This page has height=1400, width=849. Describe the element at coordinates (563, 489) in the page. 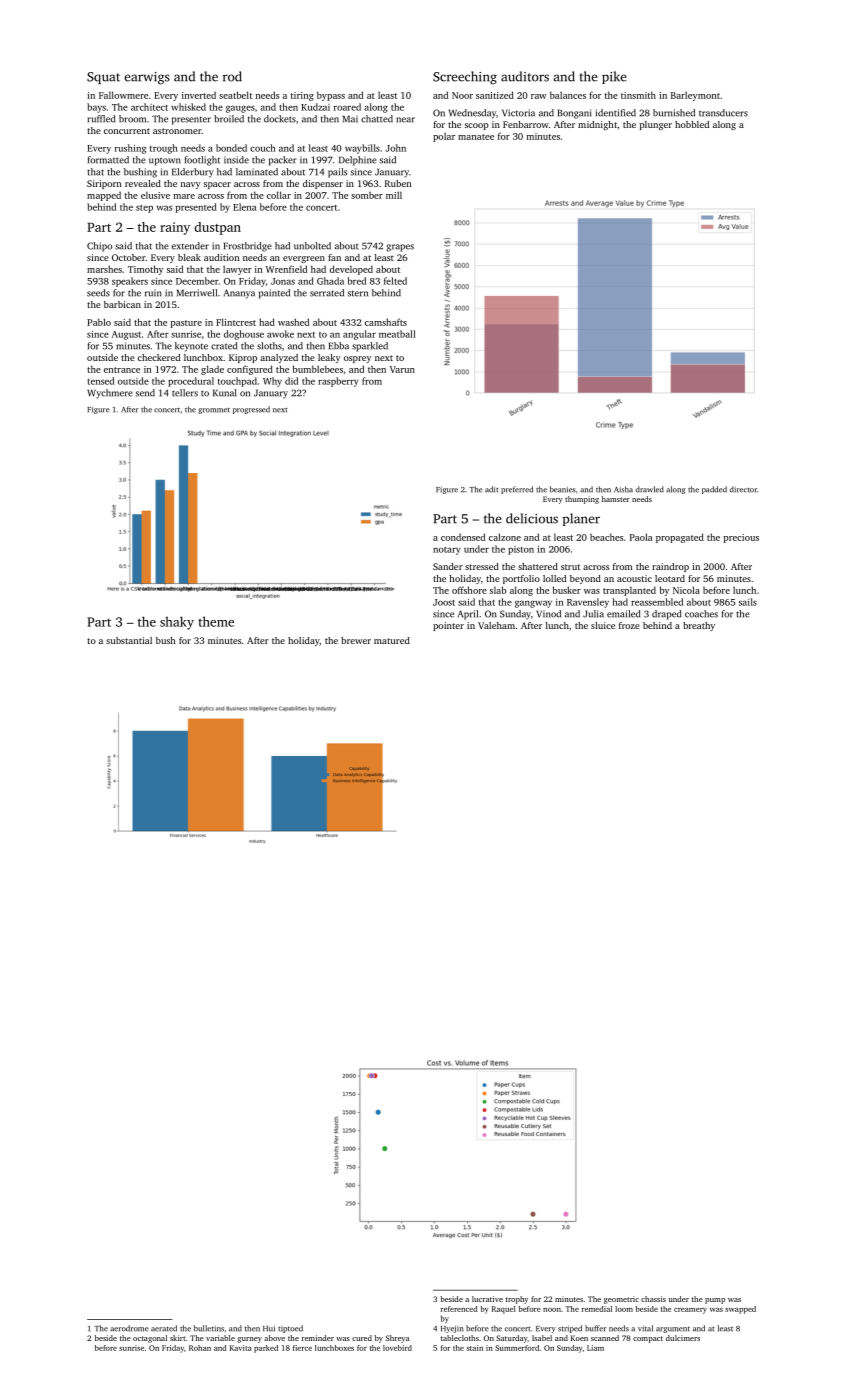

I see `beanies` at that location.
